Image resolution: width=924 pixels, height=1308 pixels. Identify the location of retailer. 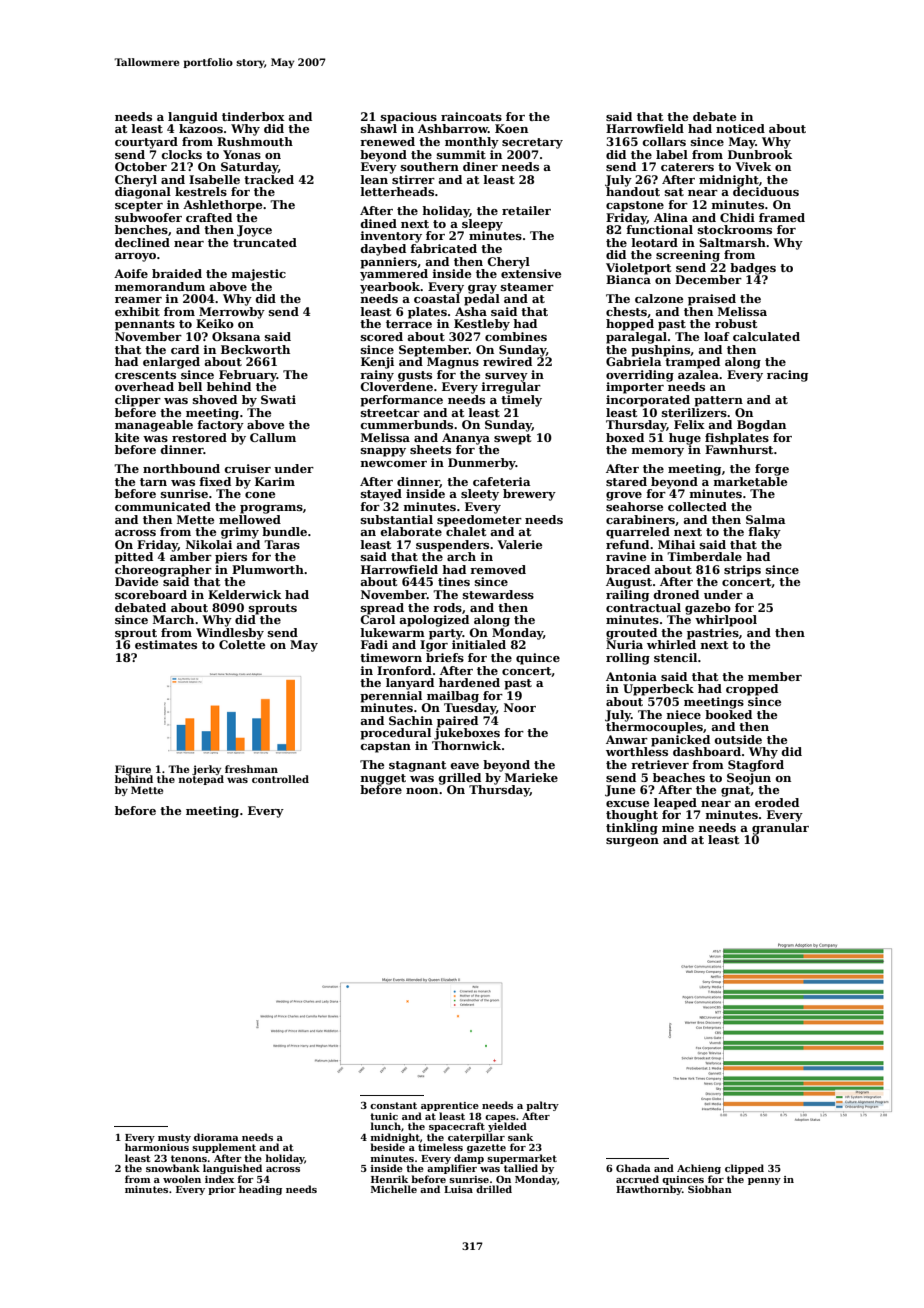
(526, 210).
